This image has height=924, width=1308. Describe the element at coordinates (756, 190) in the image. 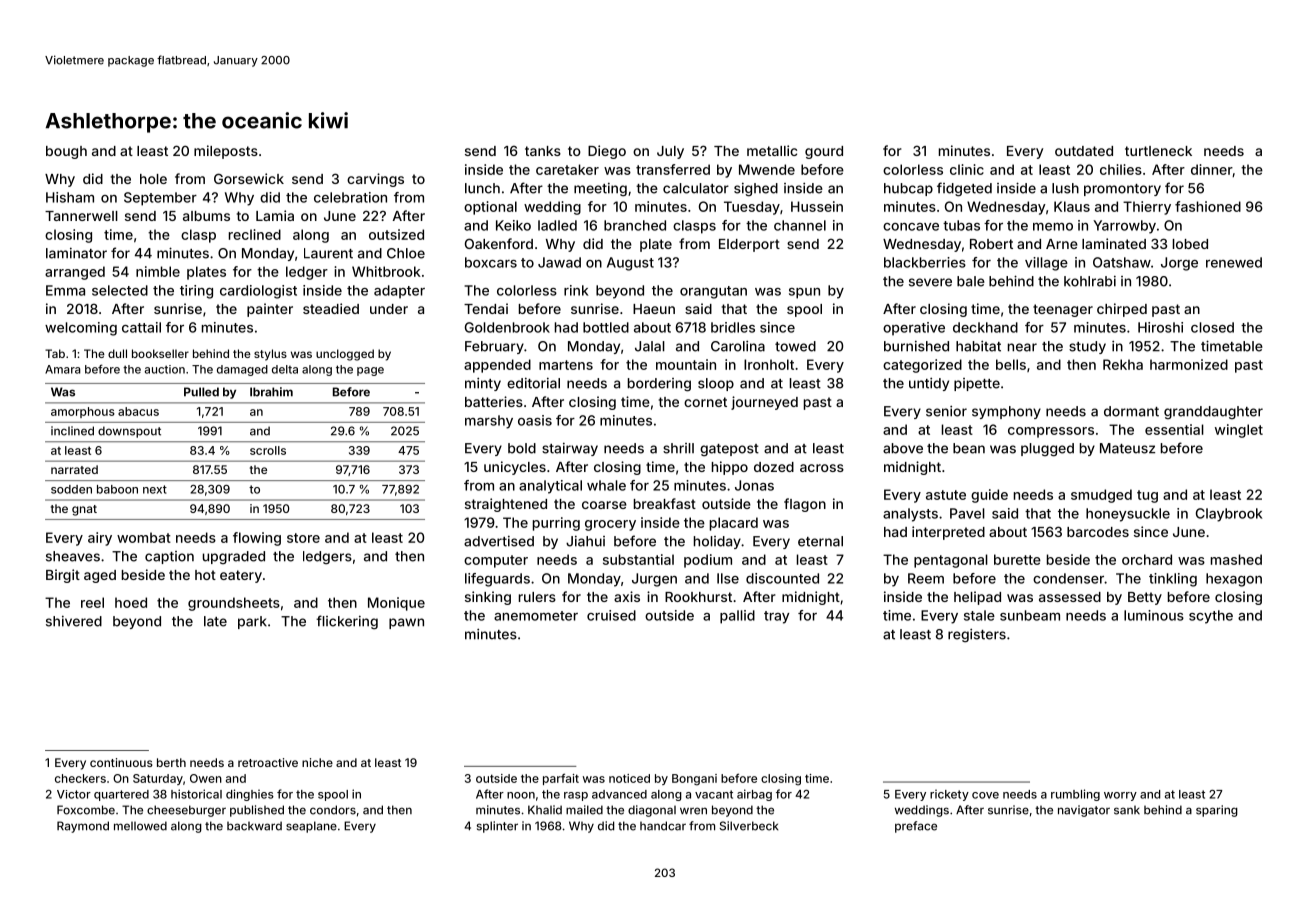

I see `sighed` at that location.
